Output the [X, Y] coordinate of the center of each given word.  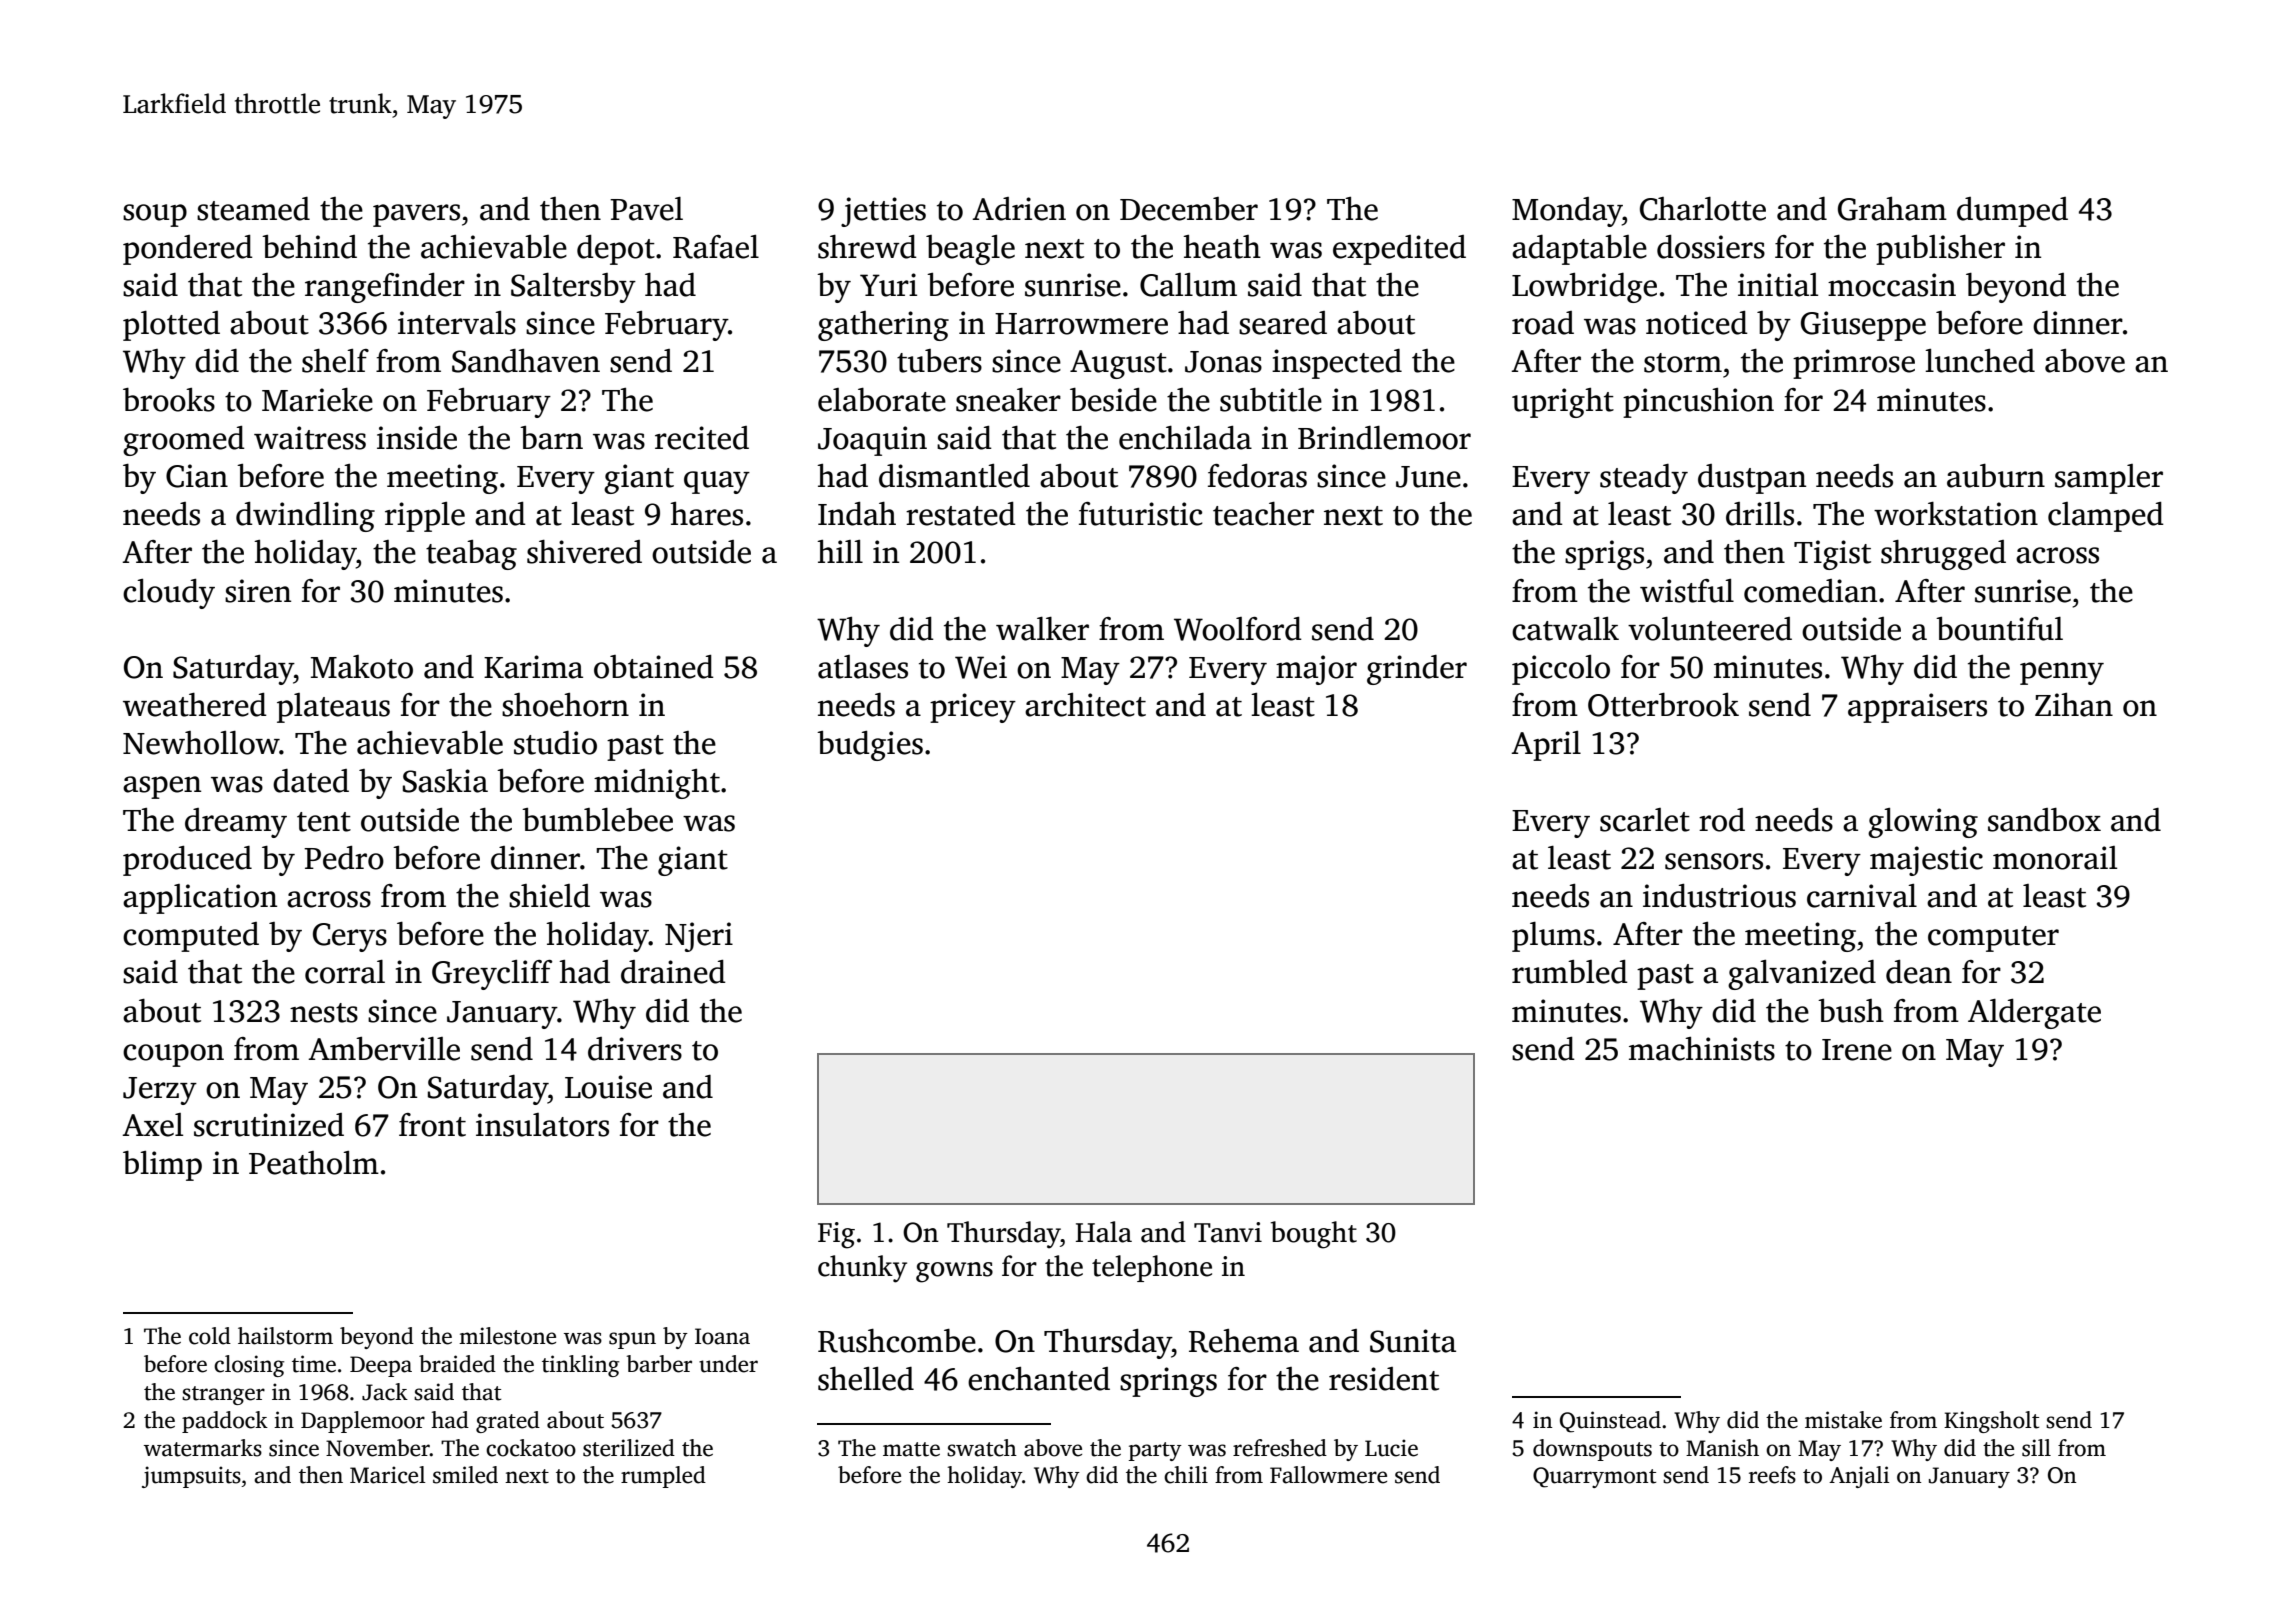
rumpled [663, 1477]
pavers [416, 215]
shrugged [1943, 555]
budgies [870, 746]
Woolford [1238, 629]
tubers [939, 361]
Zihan [2074, 705]
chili [1186, 1475]
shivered [584, 552]
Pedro [344, 858]
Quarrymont [1594, 1477]
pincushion [1698, 403]
